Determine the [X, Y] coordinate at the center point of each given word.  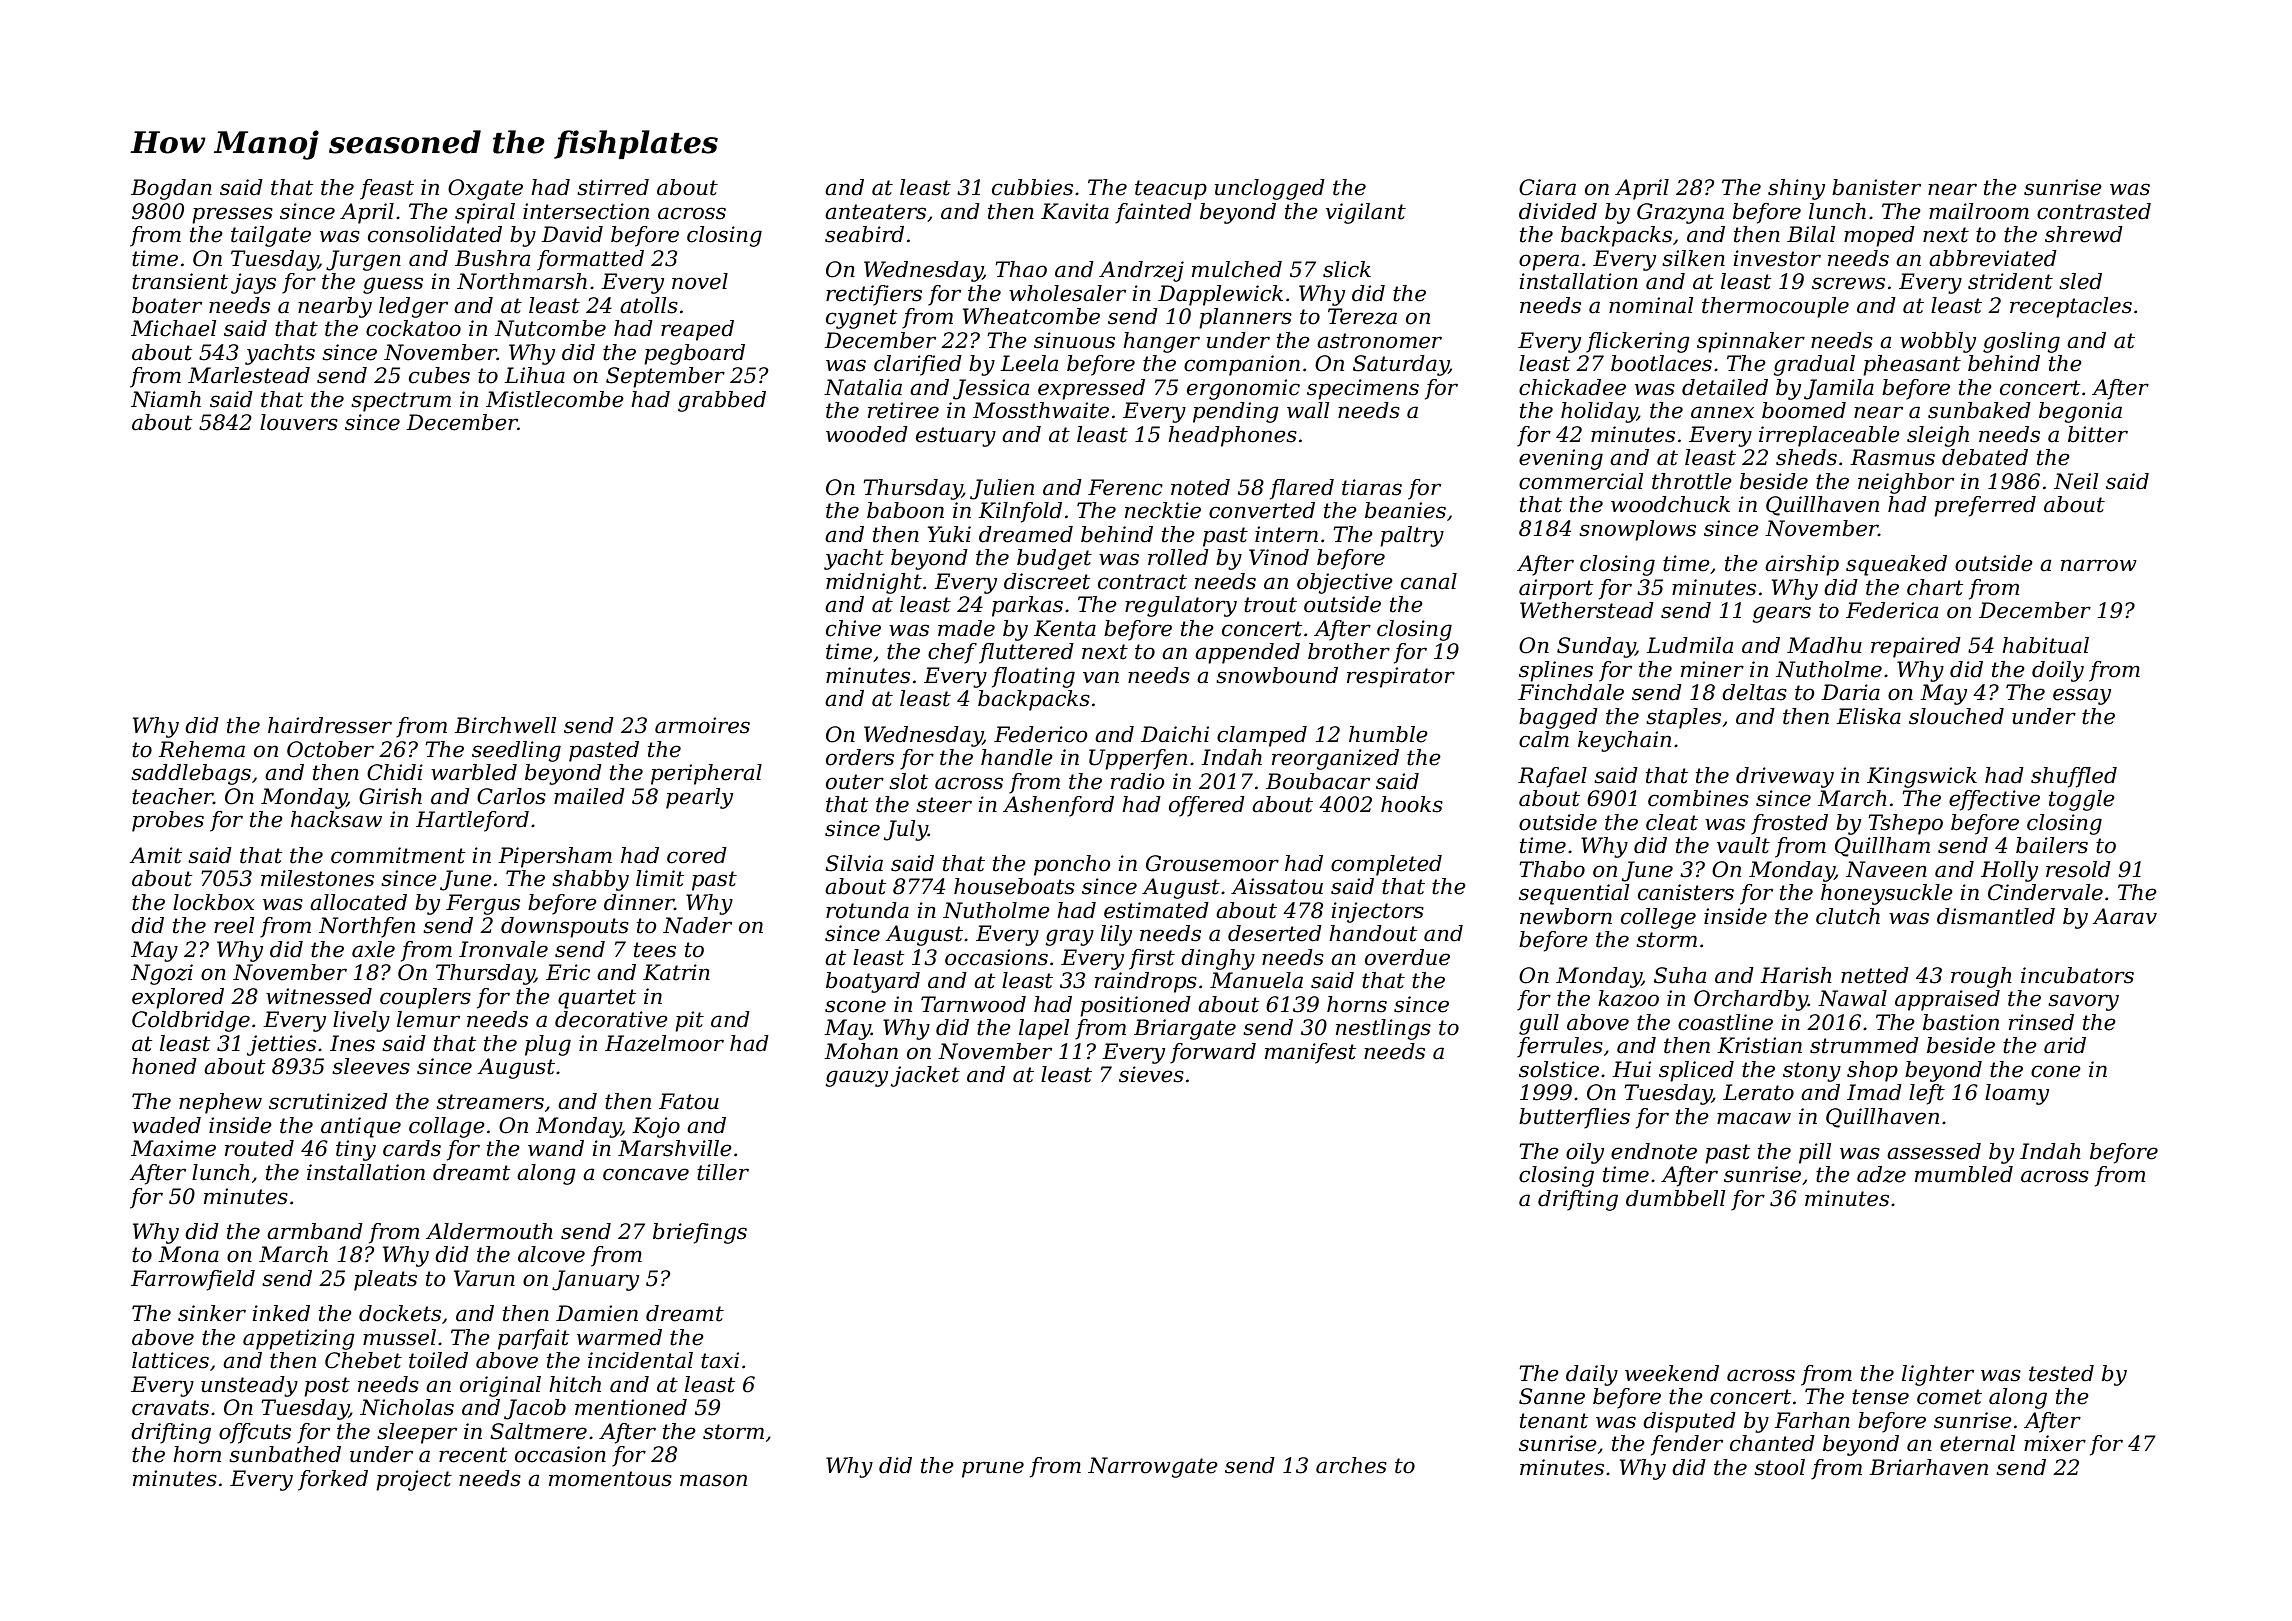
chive [853, 628]
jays [253, 283]
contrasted [2094, 211]
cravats [170, 1408]
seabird [864, 234]
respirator [1401, 677]
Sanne [1552, 1396]
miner [1712, 669]
